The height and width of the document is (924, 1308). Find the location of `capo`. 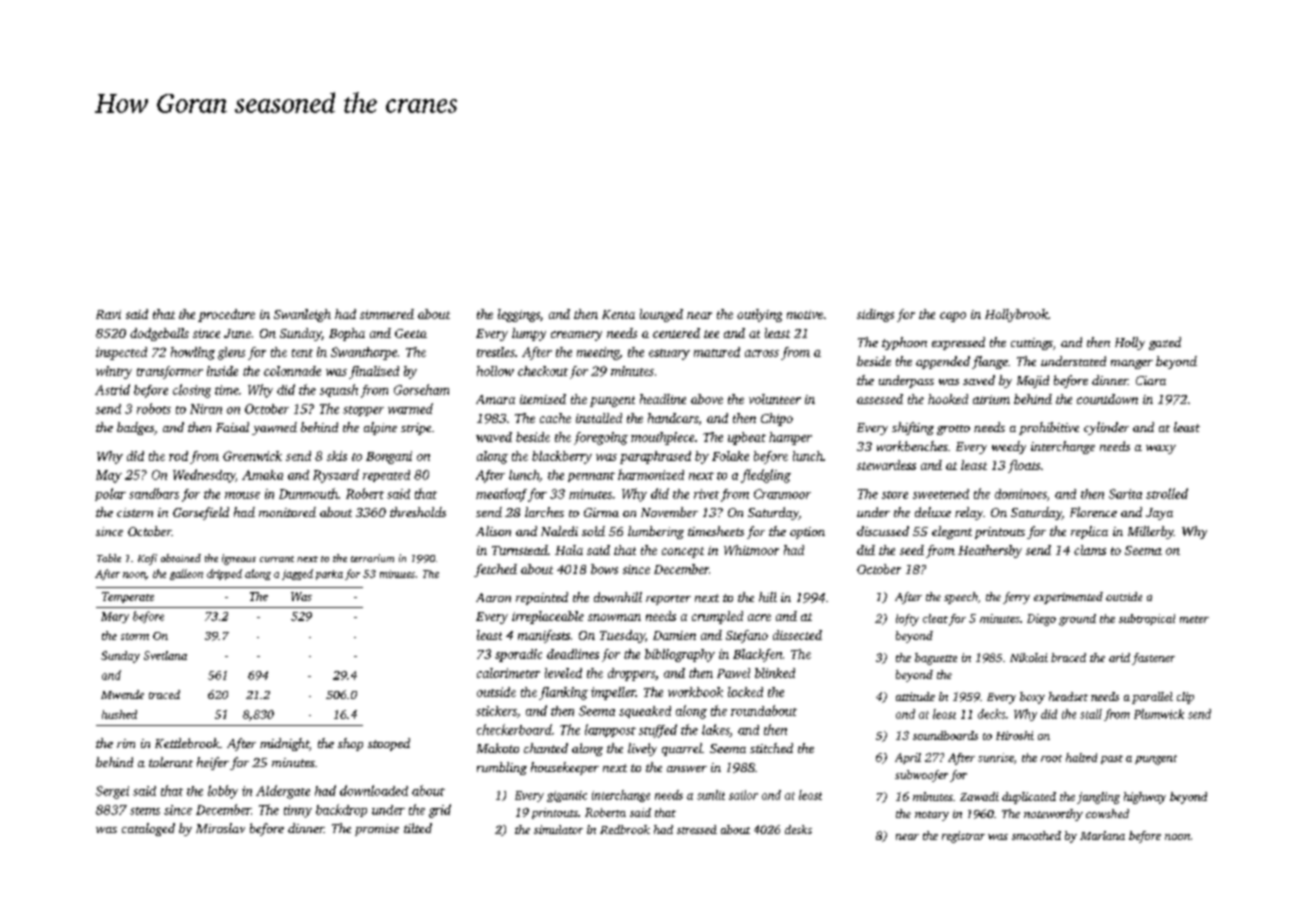

capo is located at coordinates (953, 317).
